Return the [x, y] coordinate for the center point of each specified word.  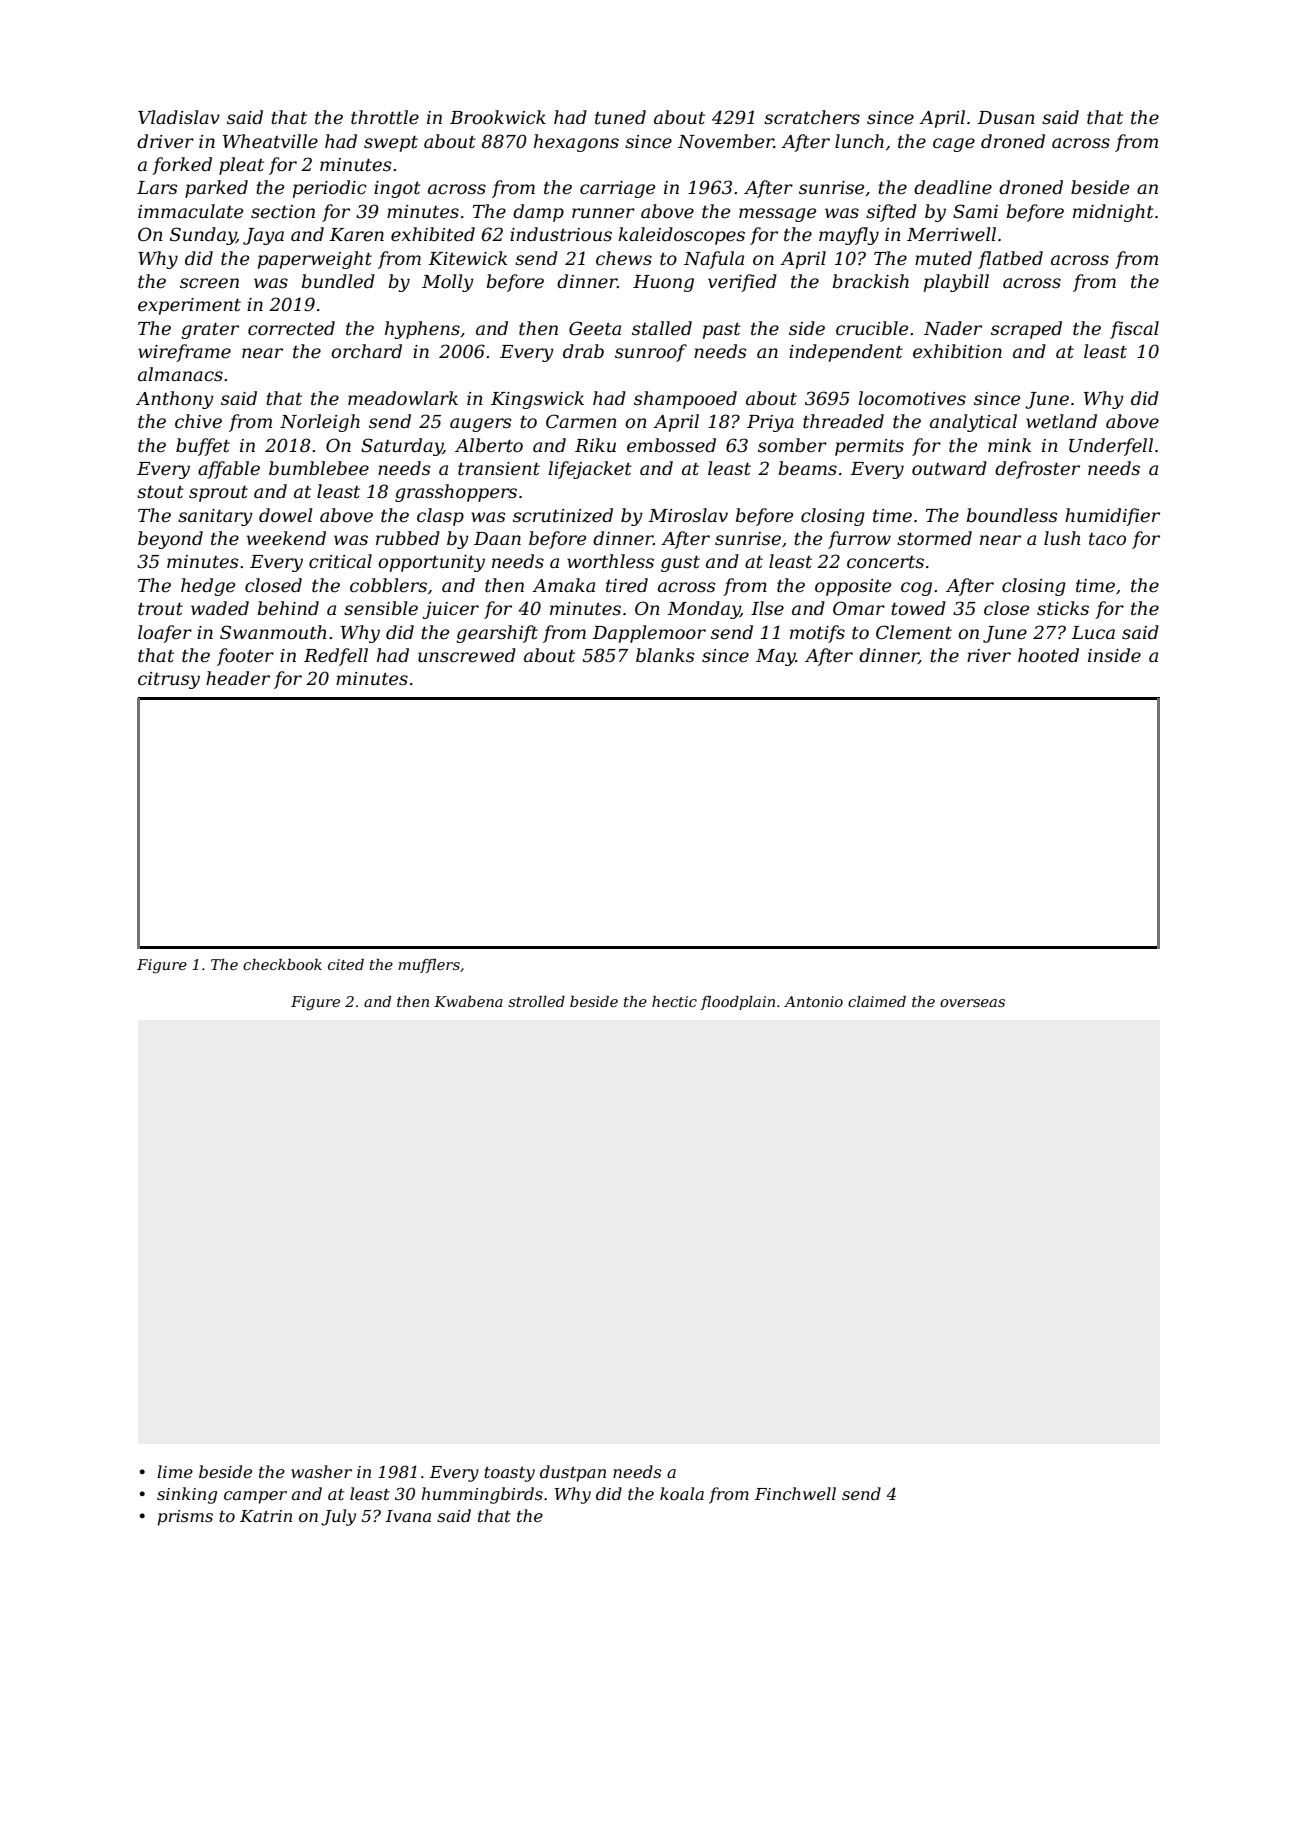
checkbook [282, 964]
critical [340, 561]
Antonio [813, 1001]
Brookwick [498, 117]
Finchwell [795, 1493]
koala [682, 1493]
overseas [972, 1003]
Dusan [1006, 118]
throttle [385, 117]
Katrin [266, 1516]
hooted [1048, 655]
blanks [665, 655]
